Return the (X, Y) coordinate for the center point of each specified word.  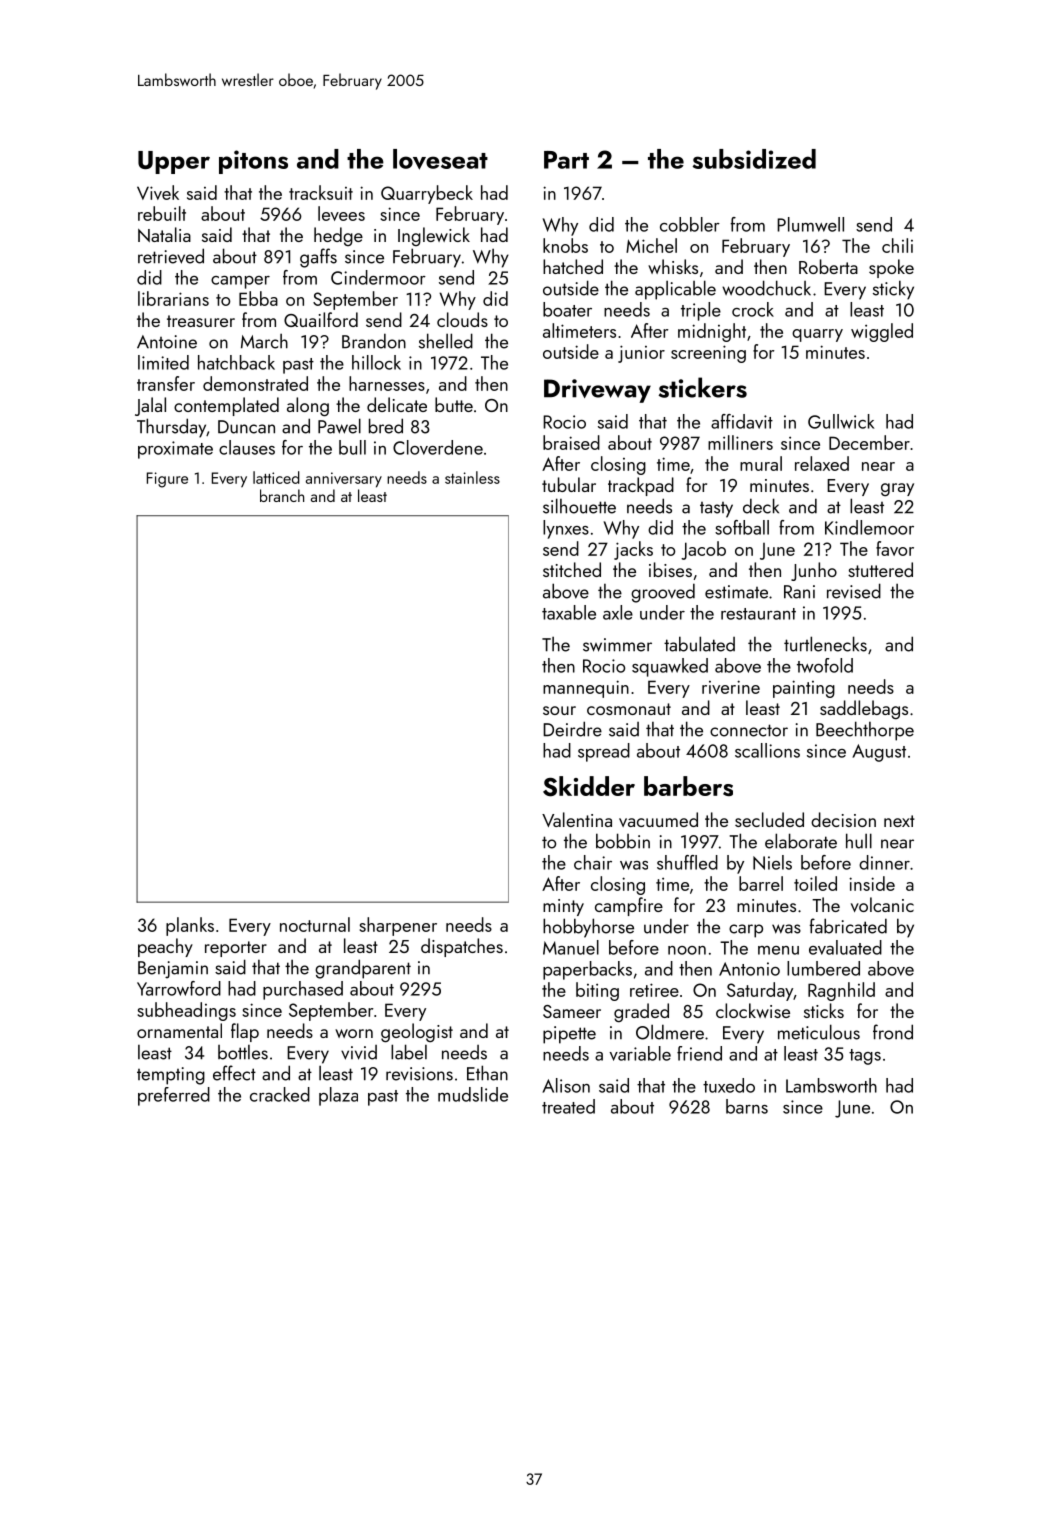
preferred (174, 1096)
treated (568, 1106)
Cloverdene (438, 447)
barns (747, 1106)
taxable (569, 612)
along (308, 407)
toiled (815, 883)
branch (282, 495)
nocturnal (315, 924)
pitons (253, 162)
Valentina (577, 819)
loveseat (440, 159)
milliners (740, 442)
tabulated (699, 644)
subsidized (754, 159)
